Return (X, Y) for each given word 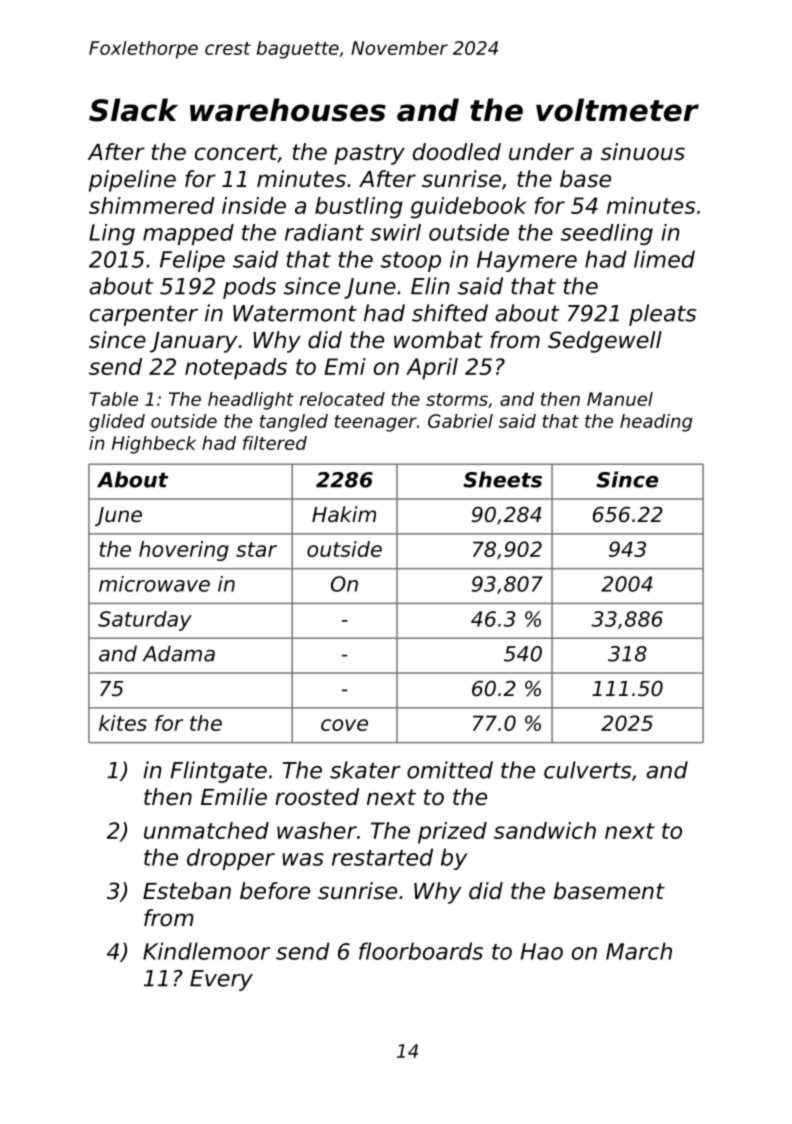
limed (664, 259)
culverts (587, 770)
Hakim (344, 514)
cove (344, 725)
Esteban (187, 891)
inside (254, 205)
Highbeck (154, 445)
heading (656, 423)
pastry (369, 154)
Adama (179, 653)
